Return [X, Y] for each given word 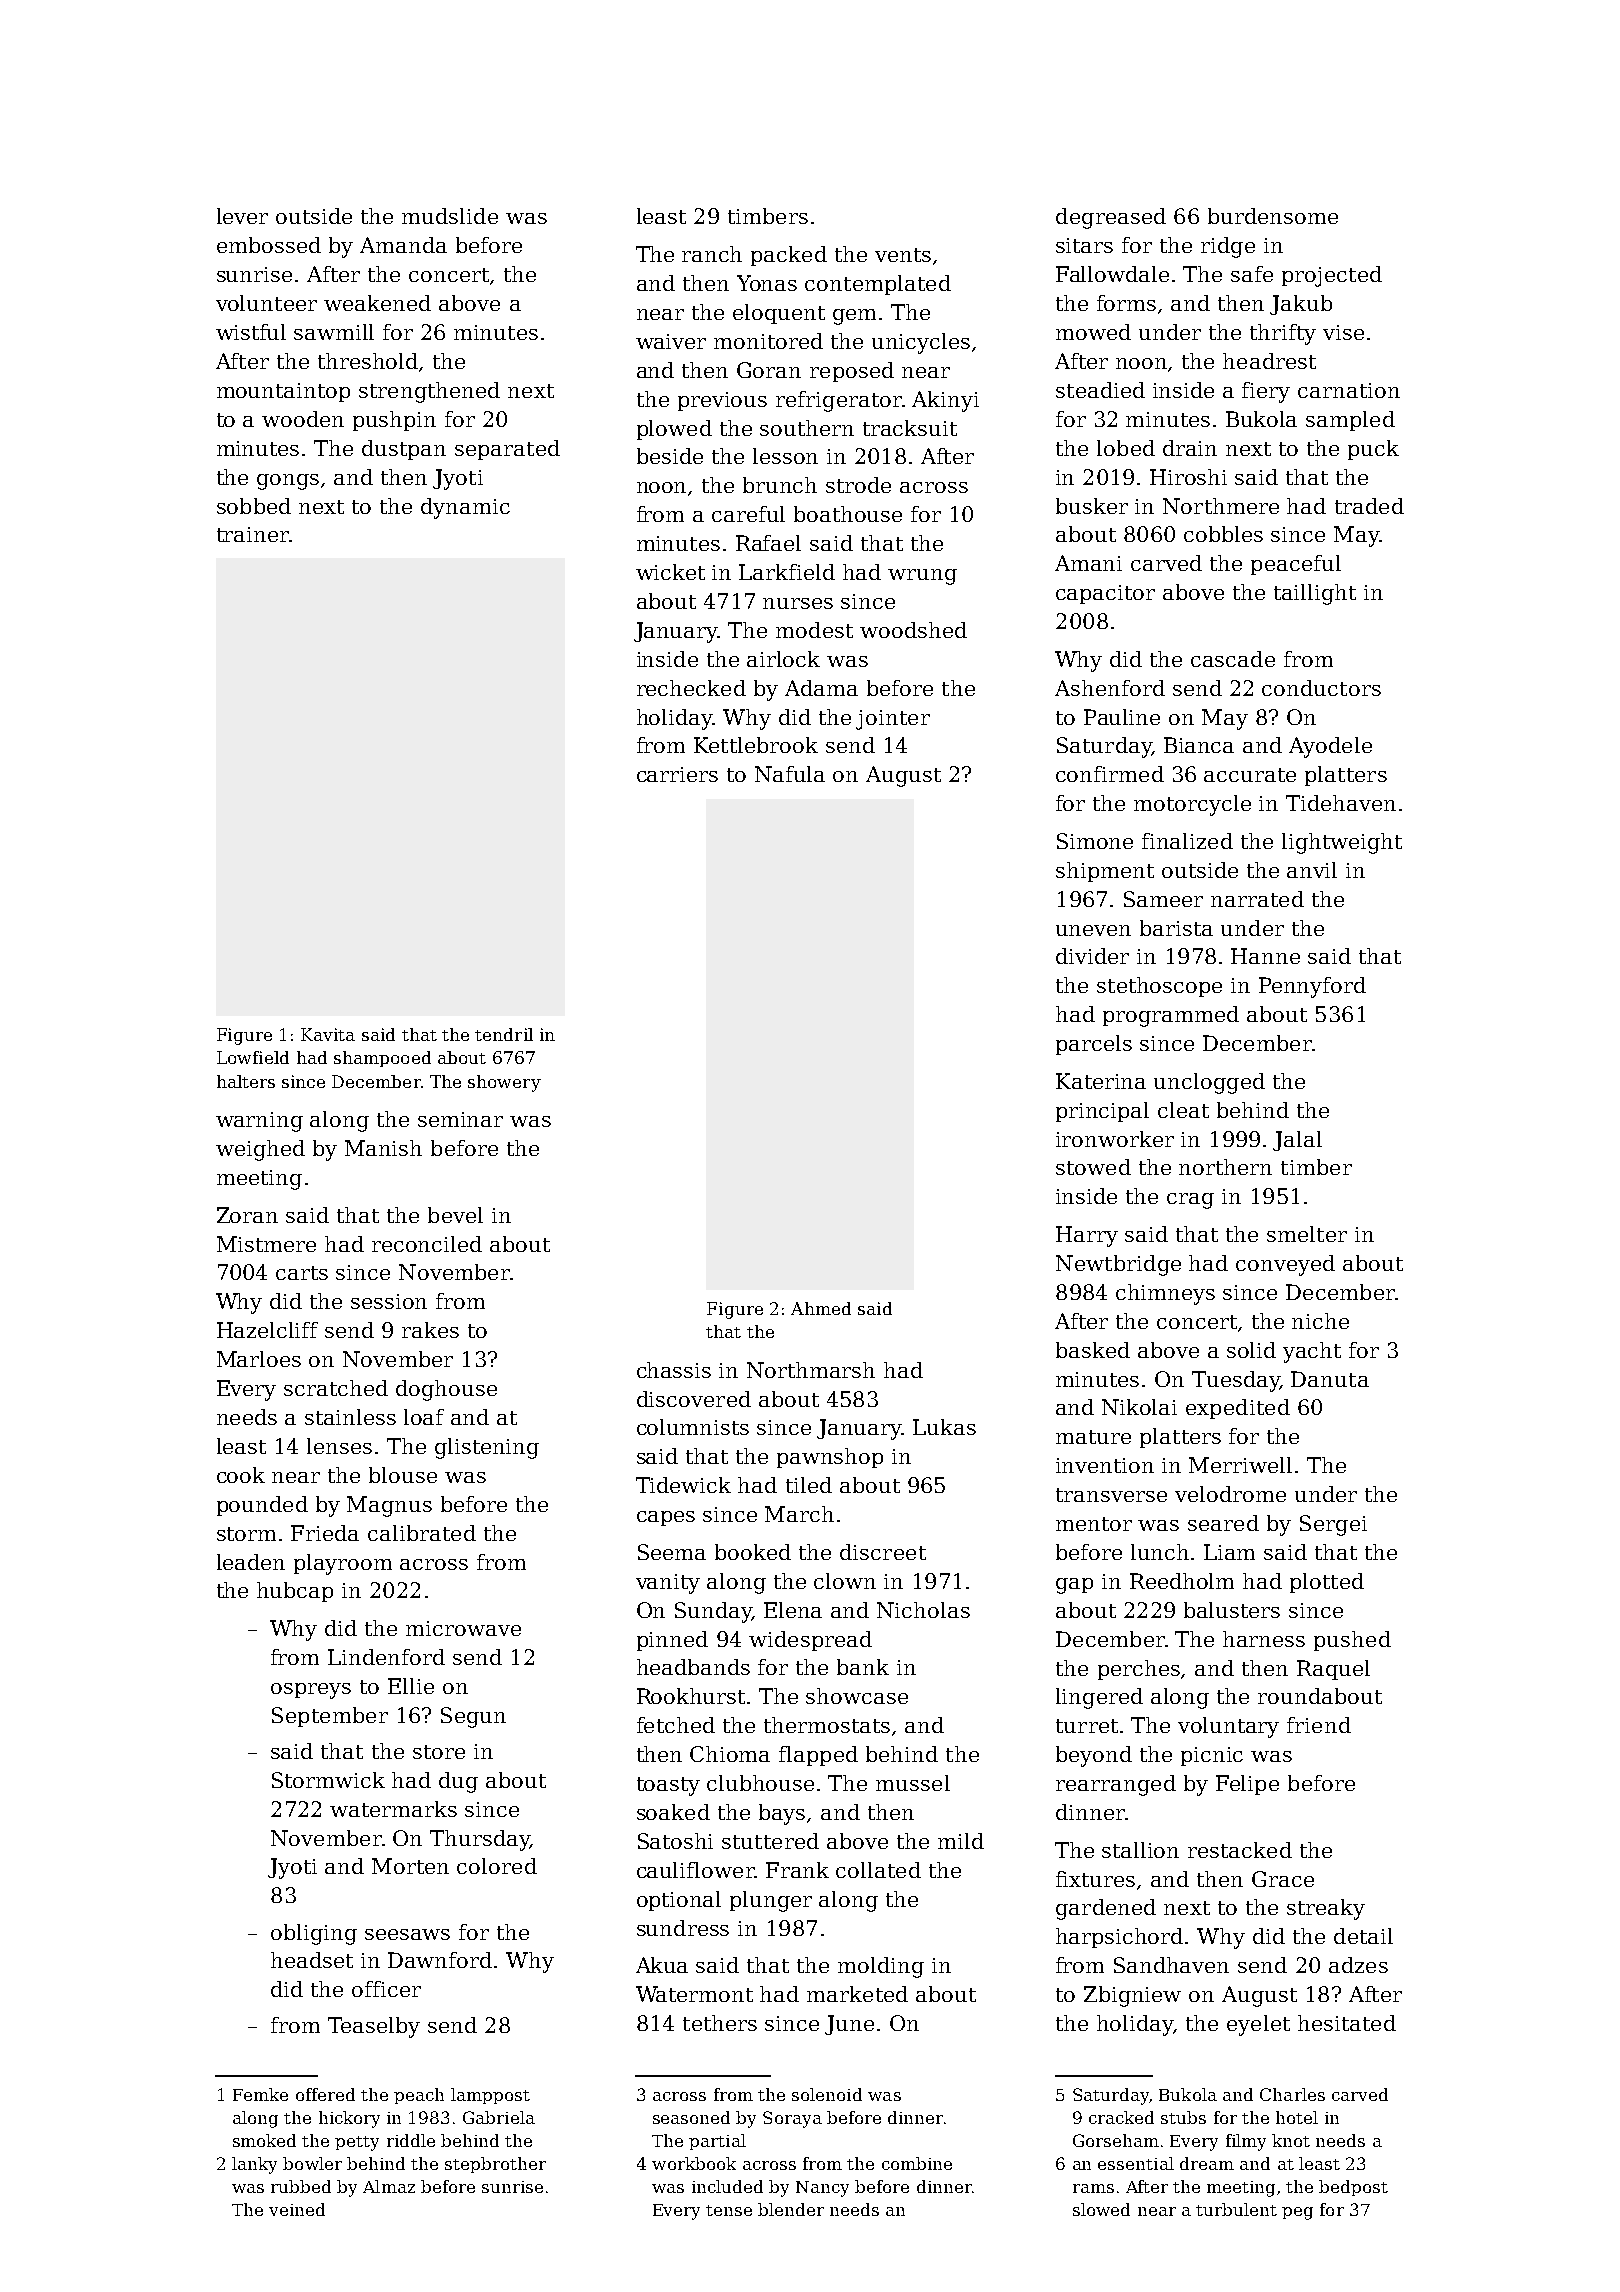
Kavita [328, 1034]
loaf [424, 1417]
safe [1252, 274]
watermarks [393, 1809]
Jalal [1297, 1141]
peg [1297, 2213]
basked [1093, 1350]
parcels [1094, 1045]
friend [1319, 1725]
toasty [668, 1786]
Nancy [822, 2189]
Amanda [403, 245]
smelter [1307, 1234]
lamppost [490, 2096]
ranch [712, 254]
